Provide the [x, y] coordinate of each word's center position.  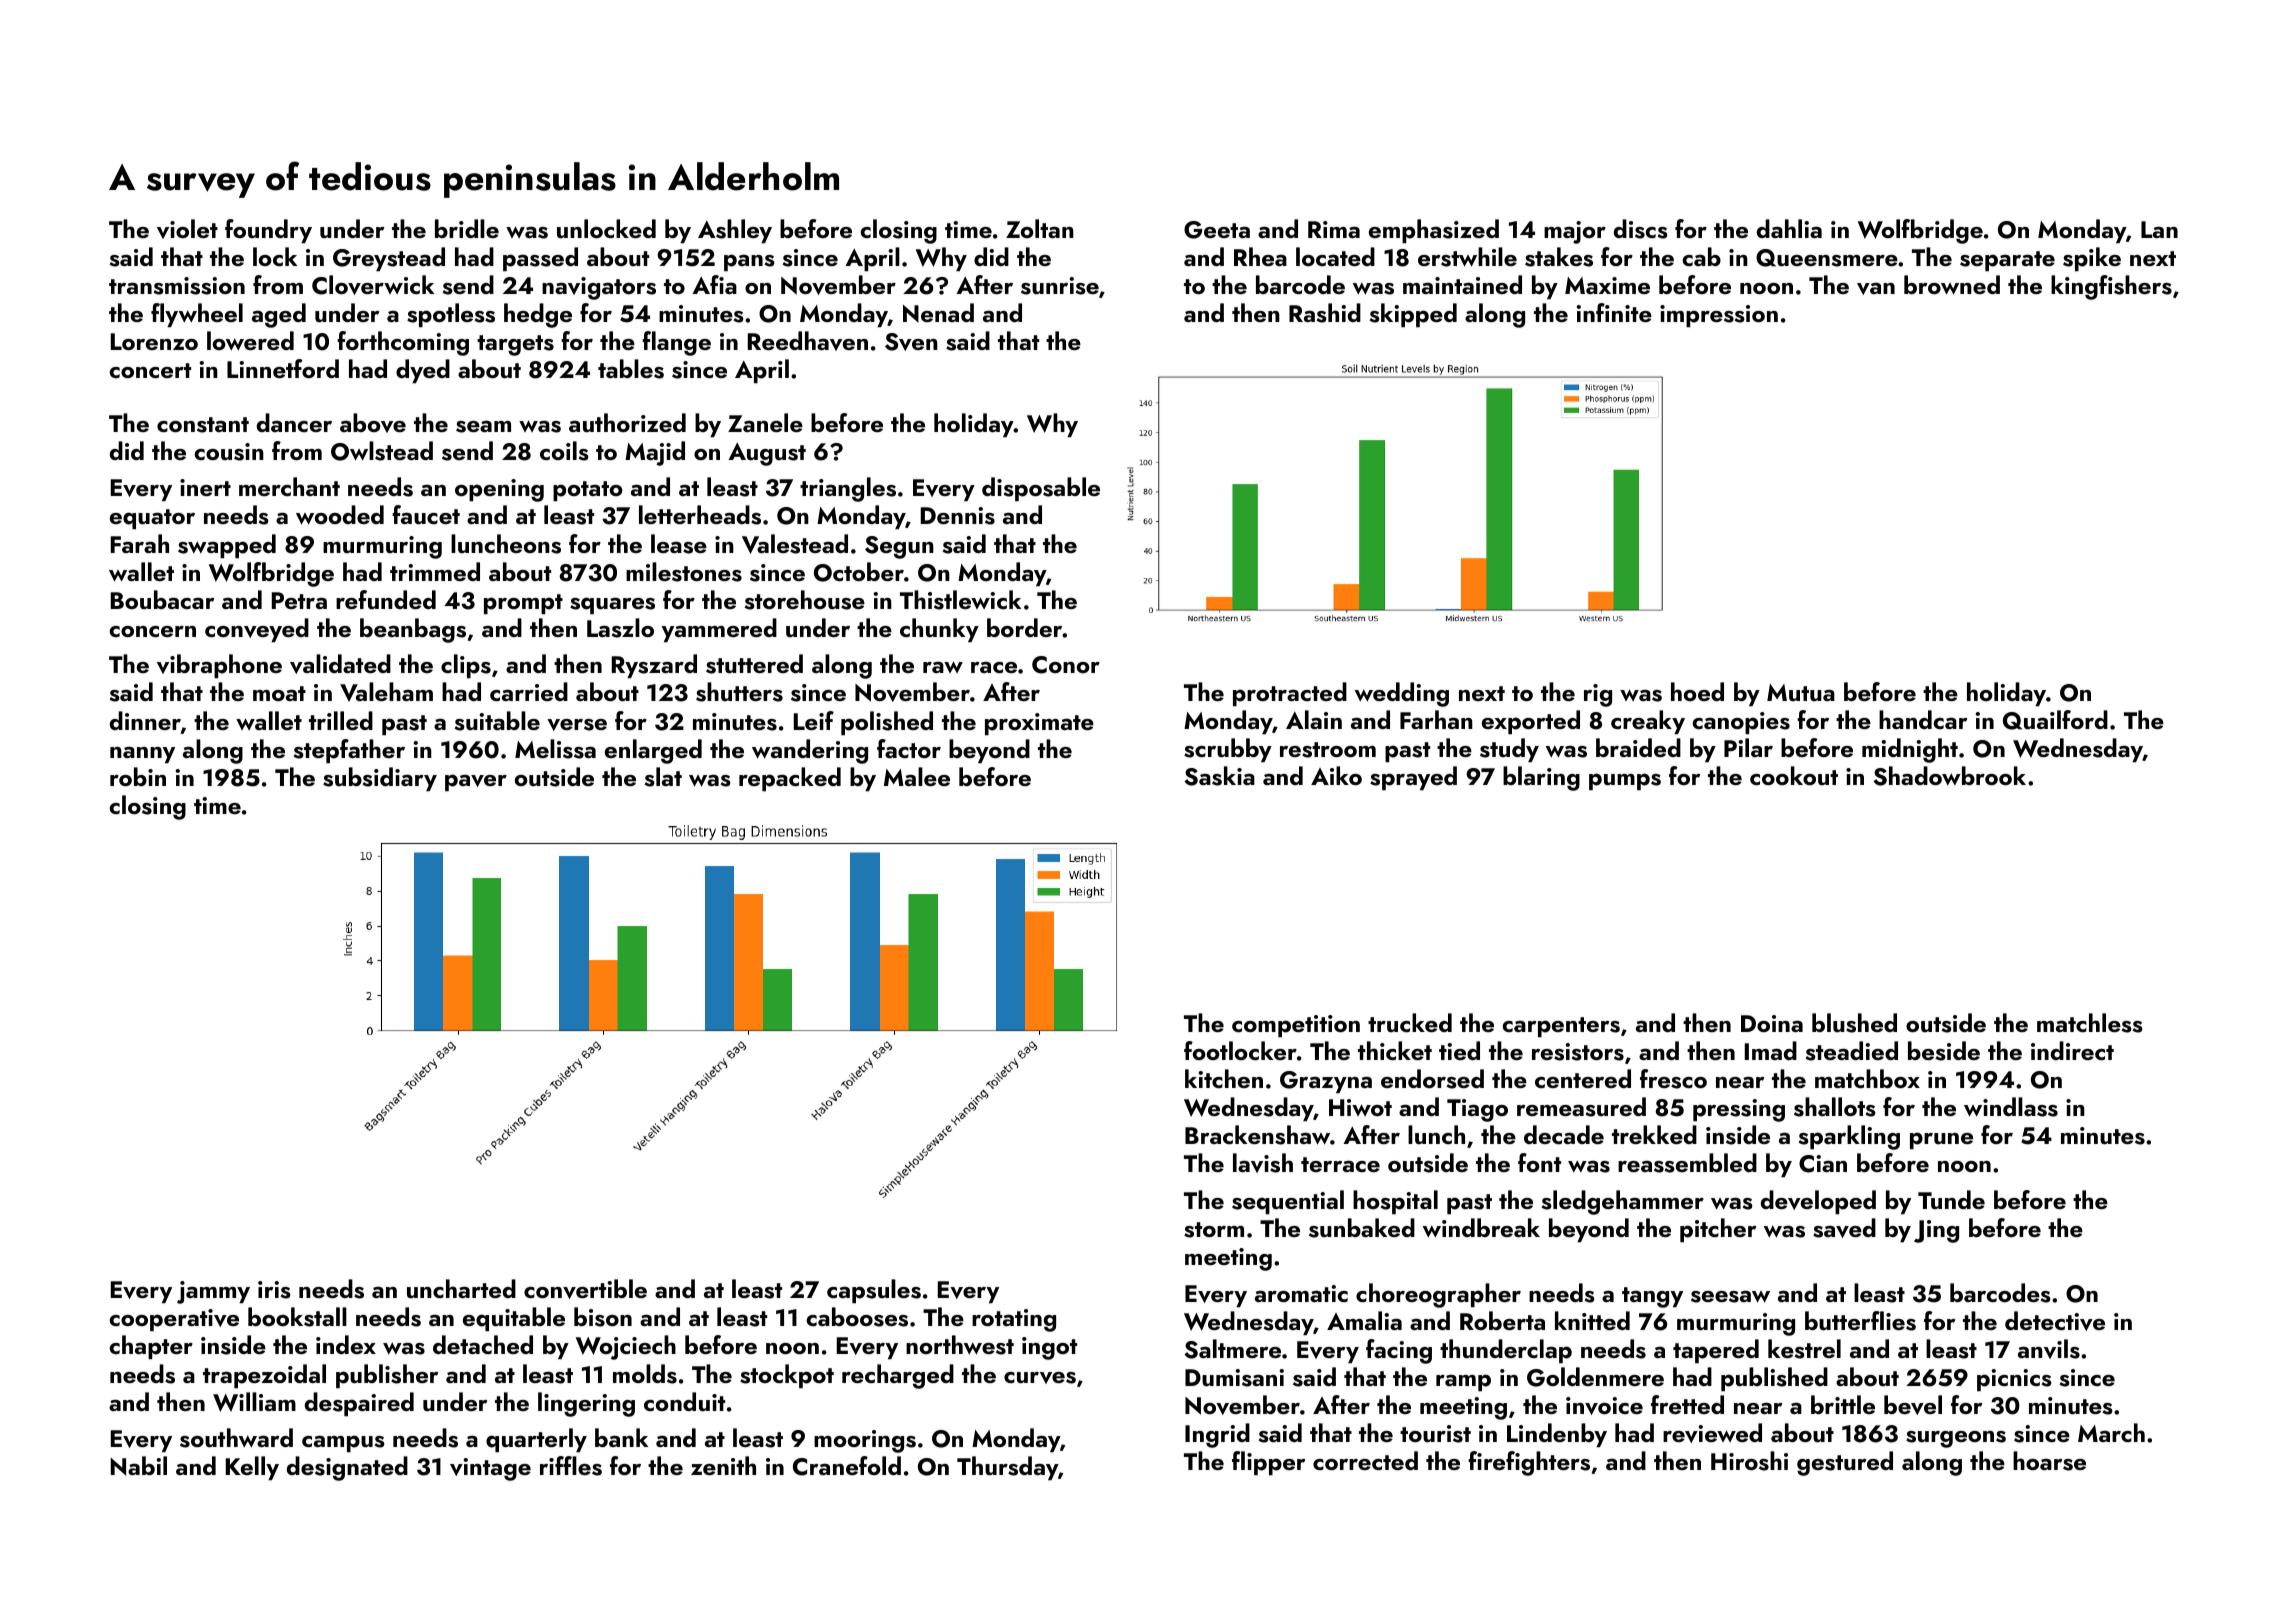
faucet [426, 515]
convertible [585, 1289]
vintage [490, 1469]
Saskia [1220, 776]
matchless [2090, 1023]
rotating [1014, 1320]
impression [1719, 316]
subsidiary [380, 779]
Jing [1936, 1231]
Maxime [1607, 285]
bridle [467, 228]
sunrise [1060, 286]
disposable [1041, 489]
